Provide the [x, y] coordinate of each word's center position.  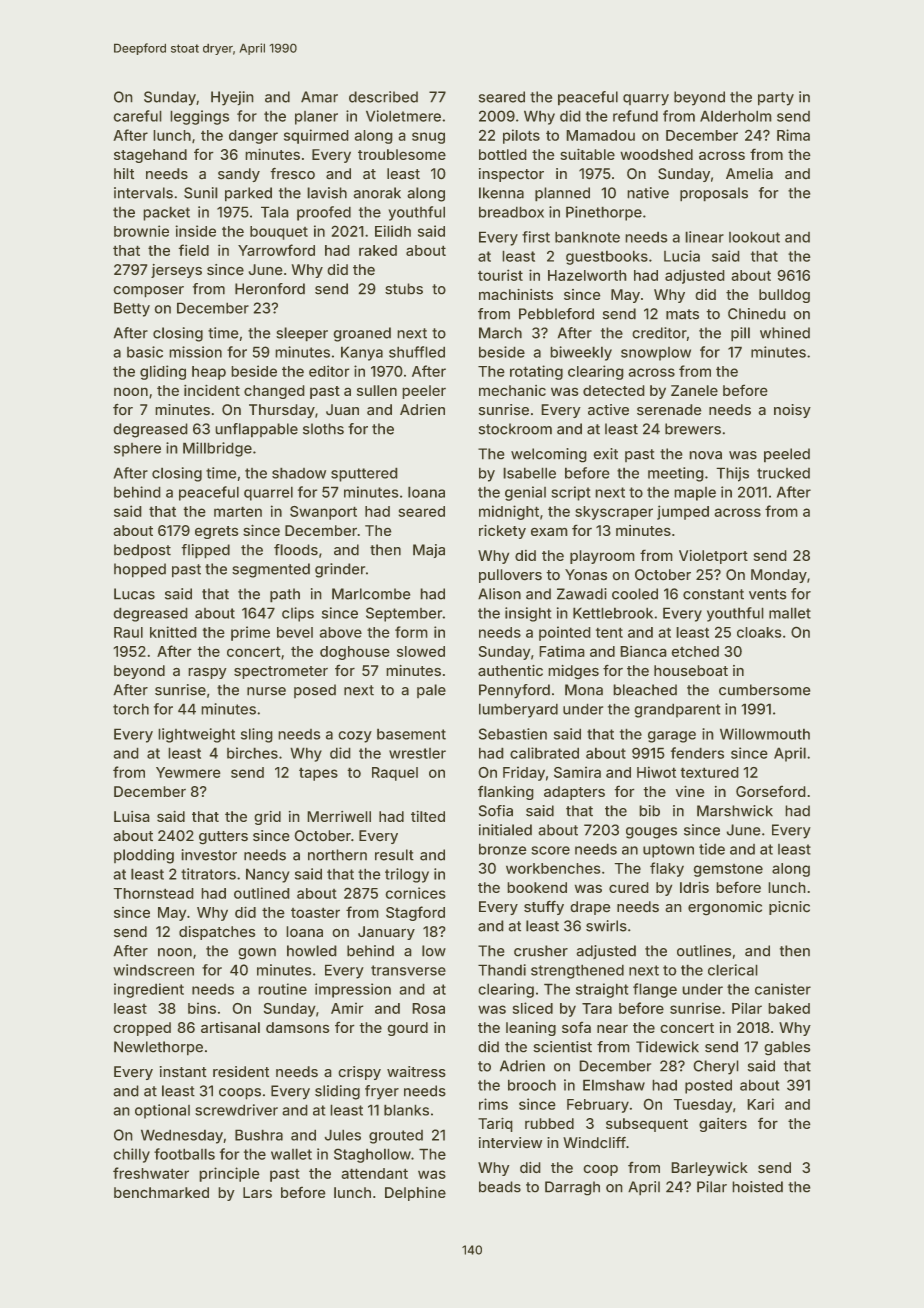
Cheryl [716, 1067]
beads [500, 1187]
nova [705, 455]
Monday [779, 576]
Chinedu [757, 314]
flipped [205, 551]
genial [525, 493]
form [411, 632]
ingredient [149, 990]
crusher [541, 951]
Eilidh [393, 231]
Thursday [282, 411]
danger [253, 137]
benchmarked [161, 1192]
